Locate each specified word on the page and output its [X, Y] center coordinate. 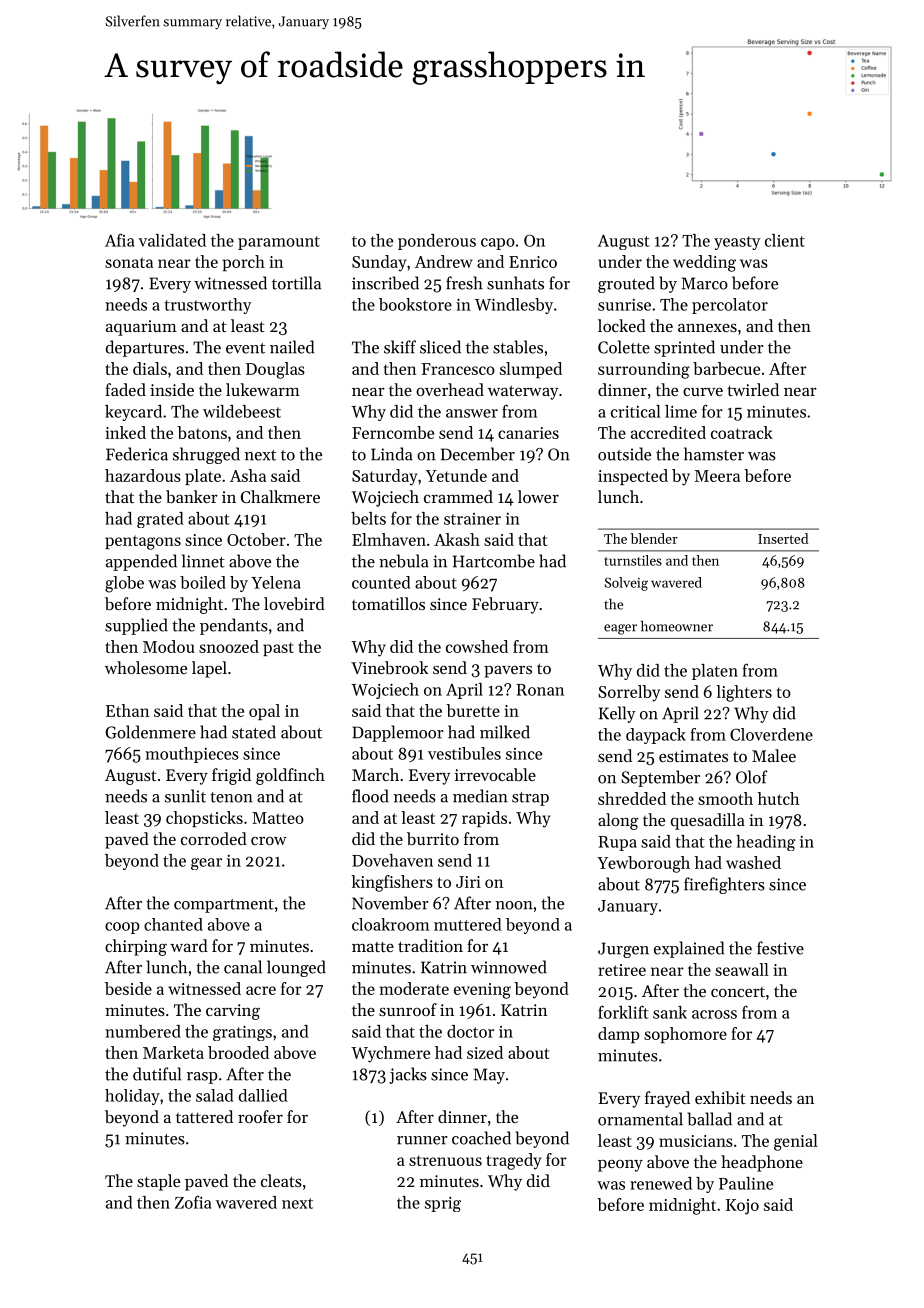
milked [505, 732]
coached [481, 1138]
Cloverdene [771, 734]
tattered [204, 1116]
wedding [704, 263]
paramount [279, 243]
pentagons [143, 542]
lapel [209, 669]
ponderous [437, 242]
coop [122, 928]
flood [370, 796]
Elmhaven [389, 539]
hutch [778, 798]
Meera [717, 476]
